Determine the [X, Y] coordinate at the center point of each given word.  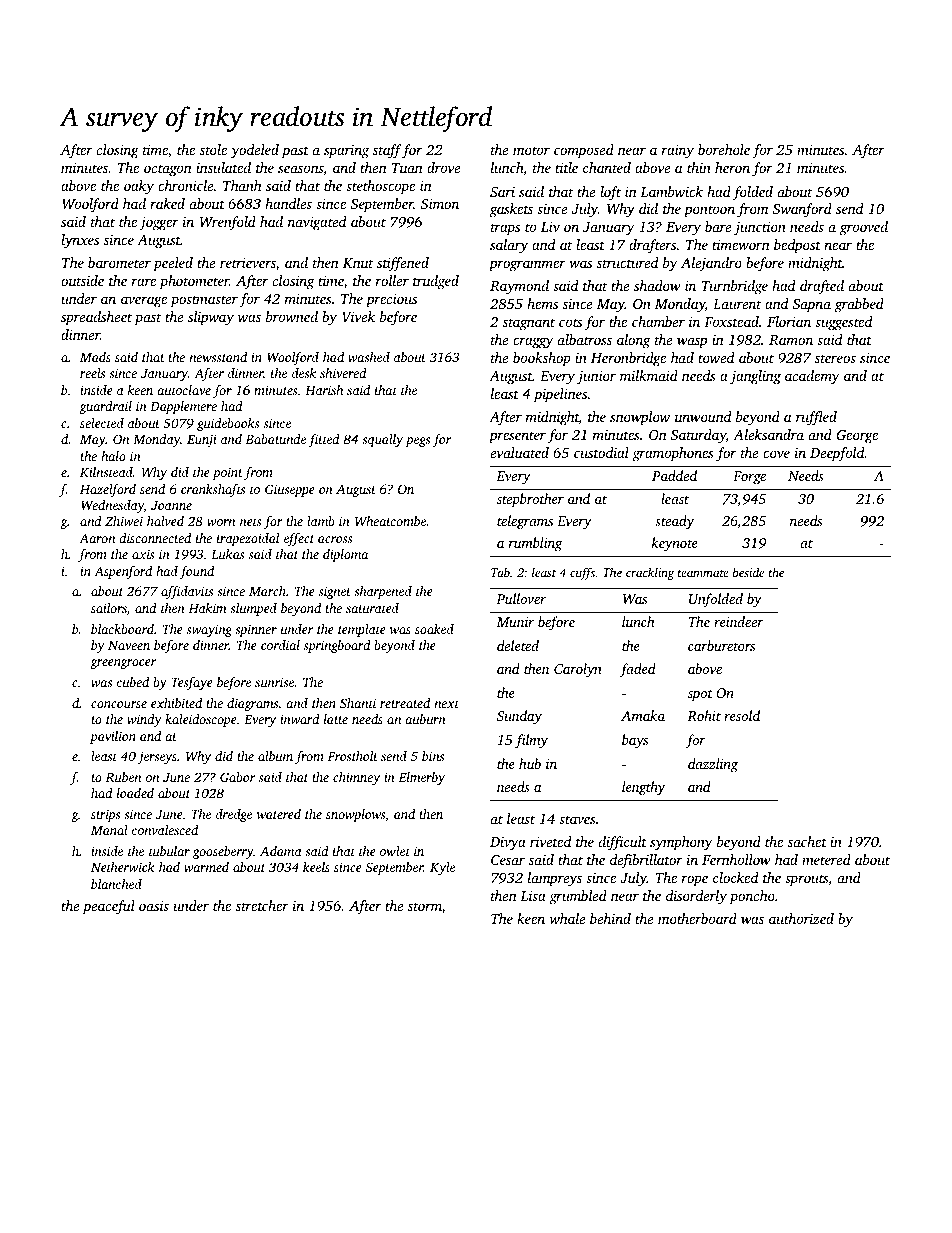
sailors [109, 608]
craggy [533, 343]
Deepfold [837, 454]
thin [699, 167]
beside [748, 572]
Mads [95, 357]
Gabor [237, 777]
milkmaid [649, 375]
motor [531, 150]
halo [113, 456]
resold [742, 715]
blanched [116, 884]
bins [433, 756]
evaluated [520, 452]
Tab [500, 572]
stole [213, 149]
